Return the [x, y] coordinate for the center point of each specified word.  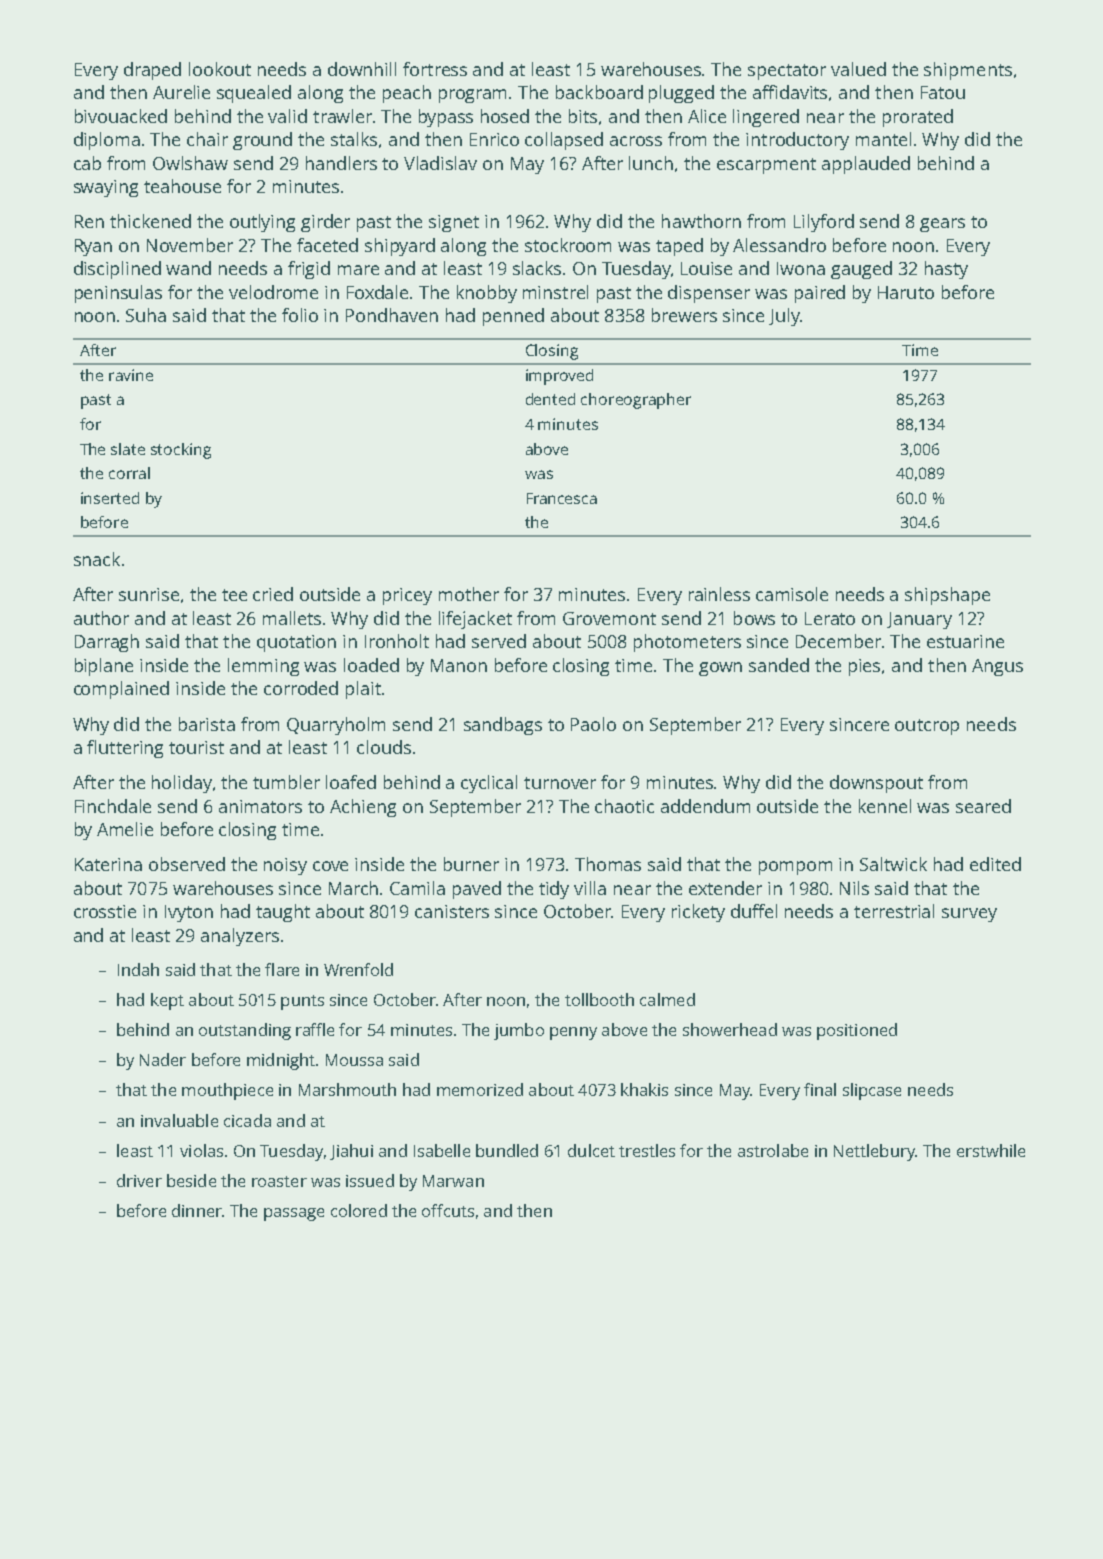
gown [720, 669]
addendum [705, 806]
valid [287, 116]
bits [583, 116]
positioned [857, 1031]
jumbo [519, 1031]
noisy [285, 866]
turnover [560, 783]
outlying [262, 223]
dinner [197, 1210]
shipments [968, 71]
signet [454, 223]
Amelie [125, 829]
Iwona [801, 268]
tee [234, 595]
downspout [876, 784]
